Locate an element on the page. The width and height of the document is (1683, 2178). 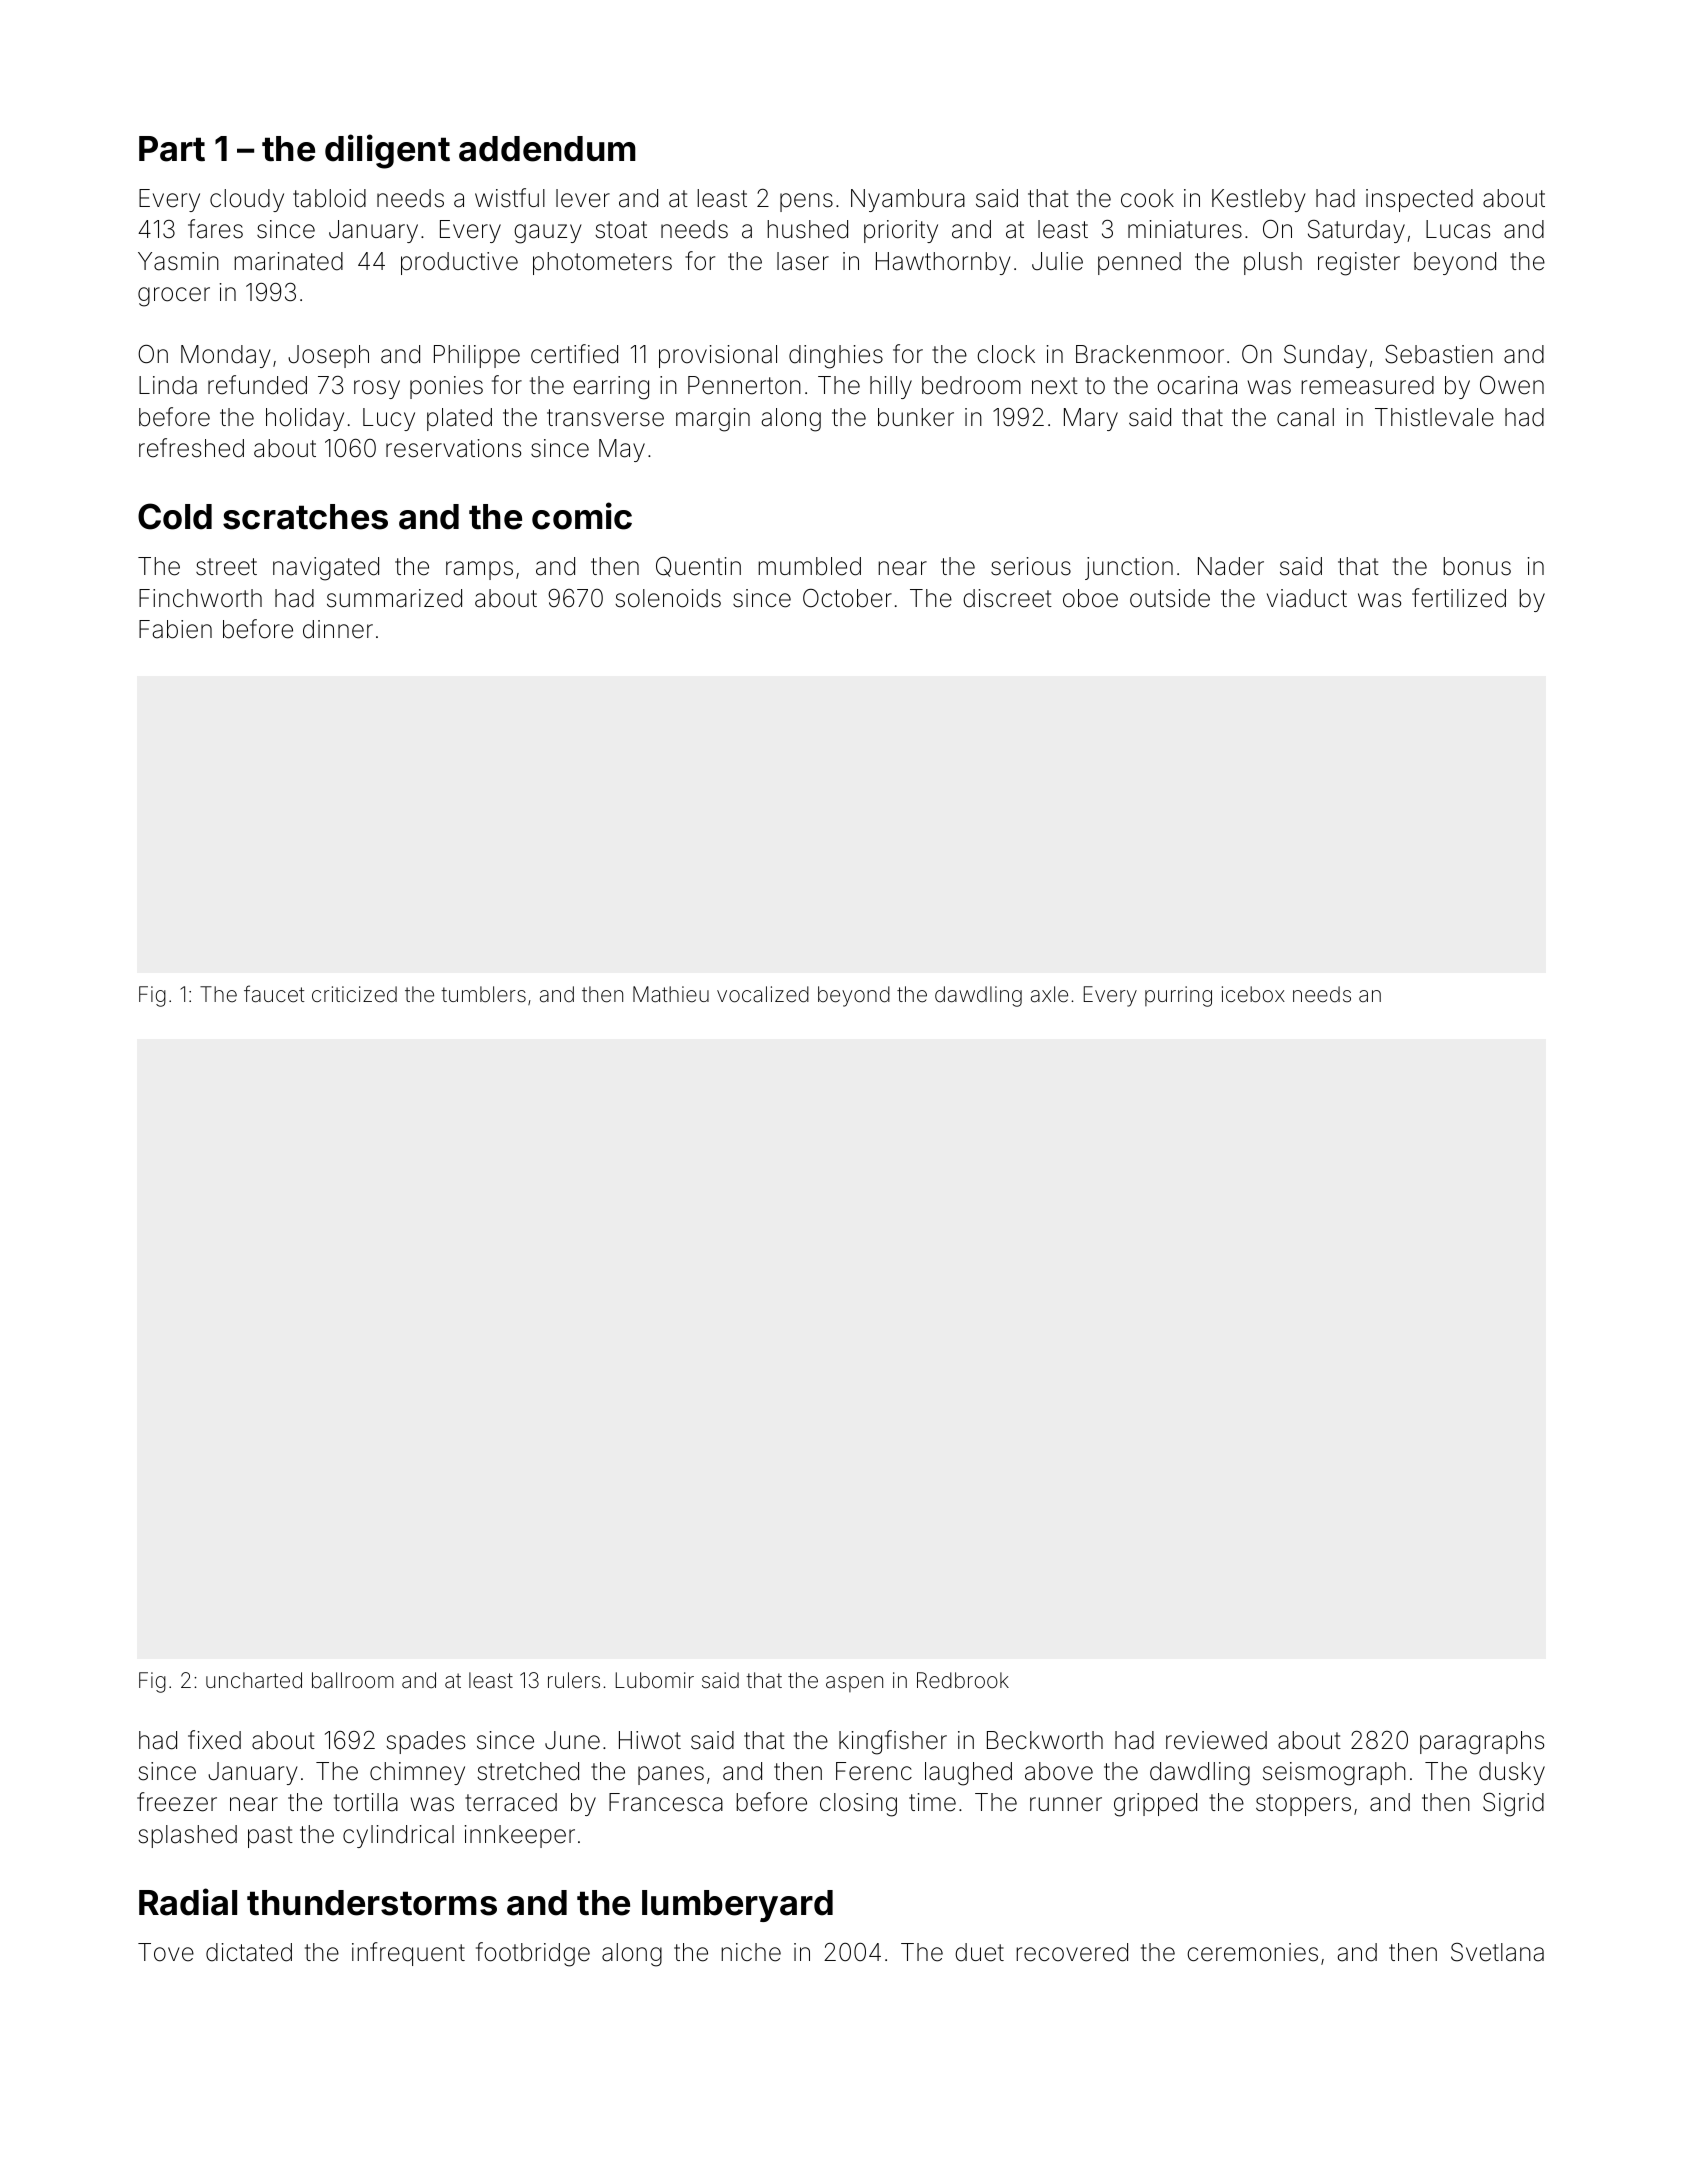
axle is located at coordinates (1049, 994).
